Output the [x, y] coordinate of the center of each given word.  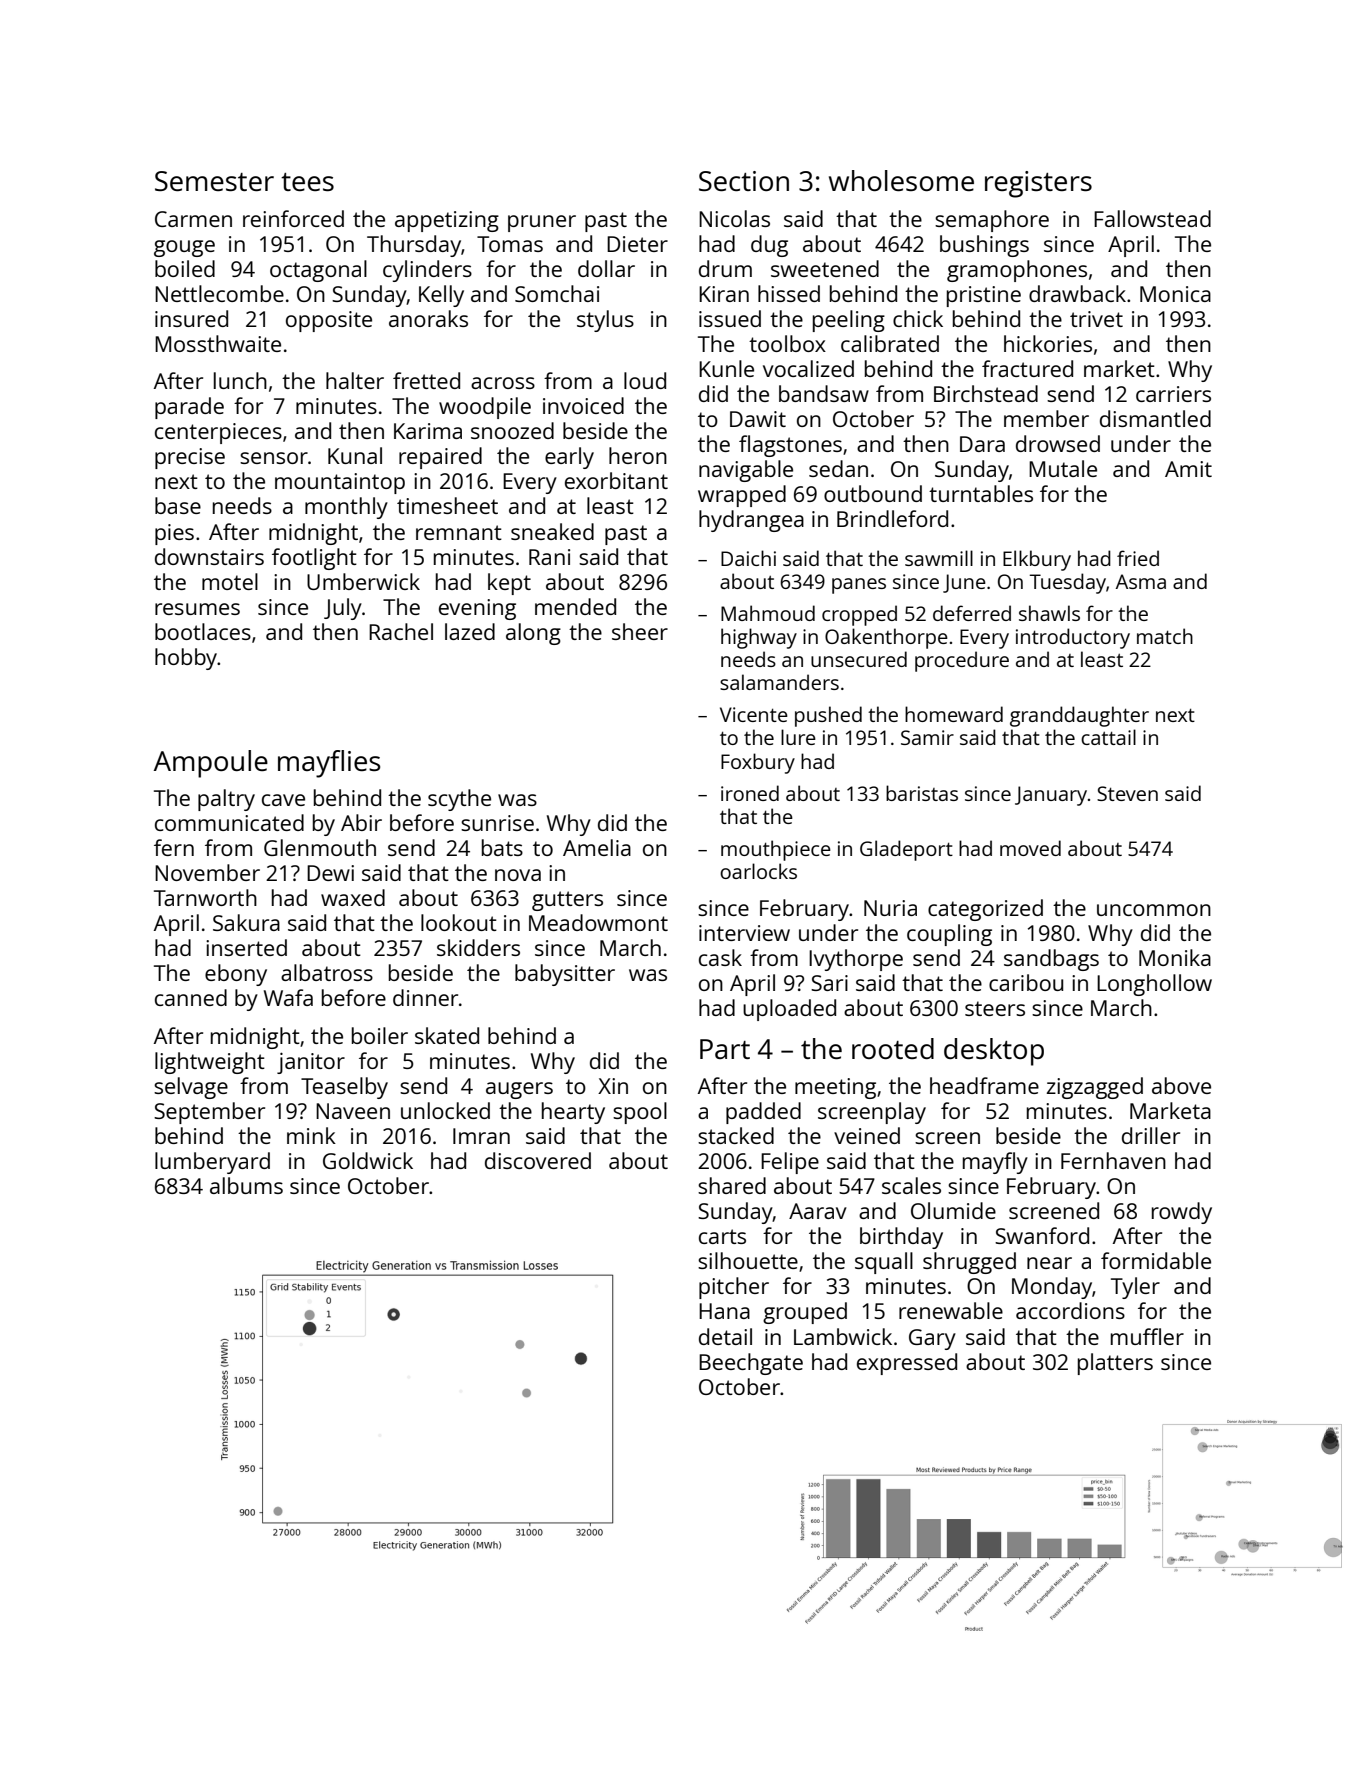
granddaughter [1079, 716]
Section [744, 181]
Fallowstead [1152, 218]
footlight [314, 559]
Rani [549, 557]
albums [246, 1185]
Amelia [597, 847]
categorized [985, 910]
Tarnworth [205, 897]
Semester [214, 181]
